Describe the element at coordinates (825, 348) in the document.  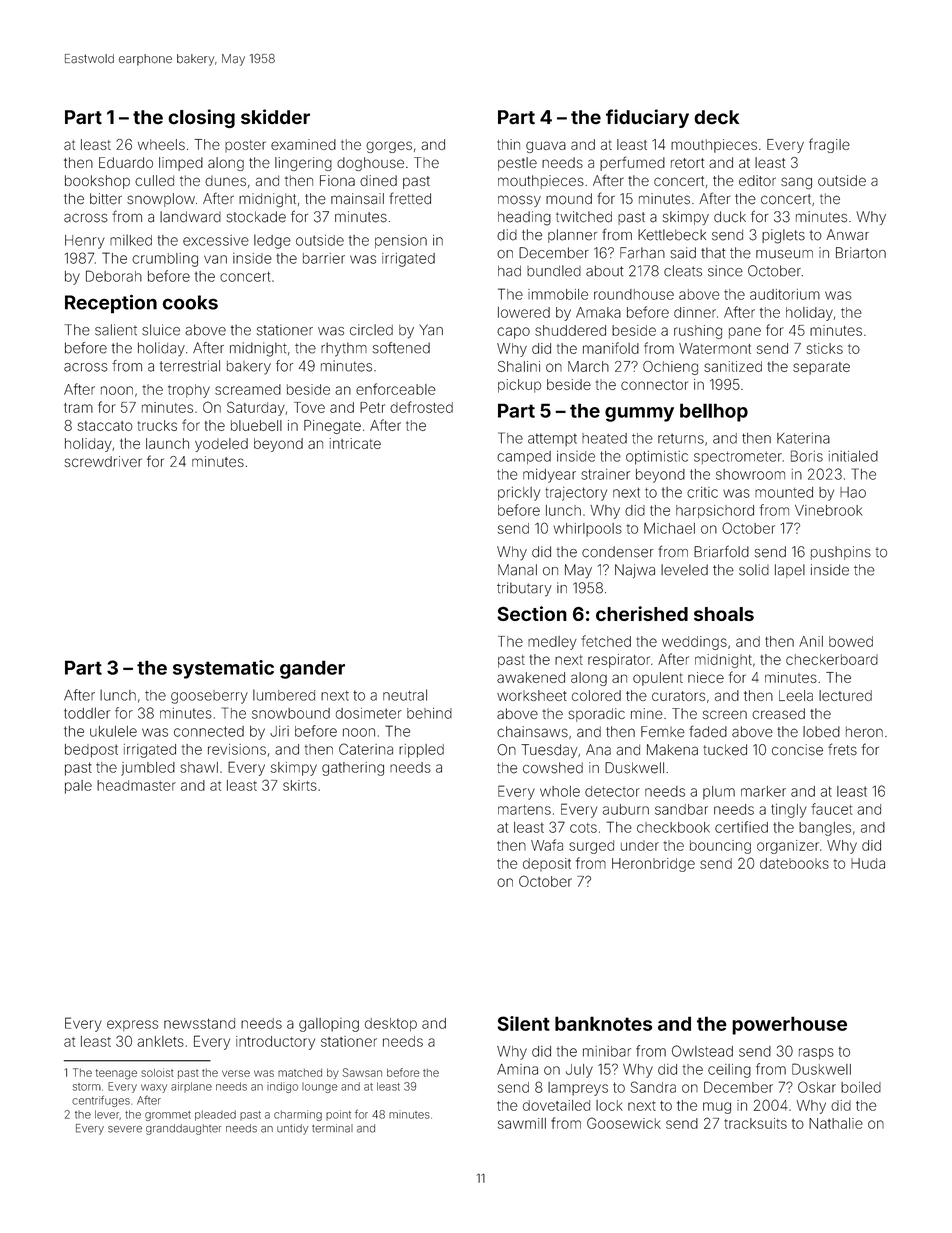
I see `sticks` at that location.
